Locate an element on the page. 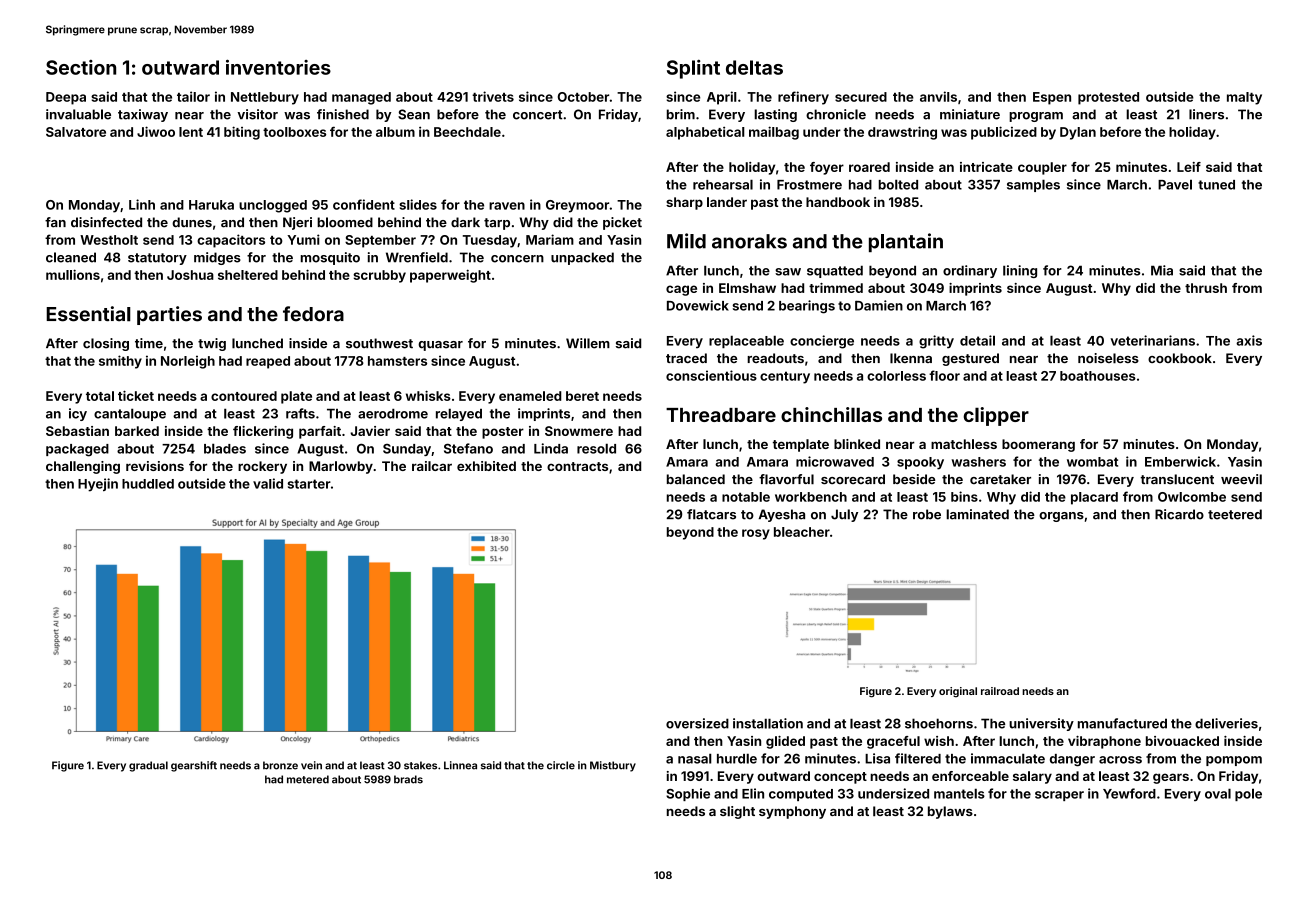 The height and width of the page is (924, 1308). Hyejin is located at coordinates (98, 485).
